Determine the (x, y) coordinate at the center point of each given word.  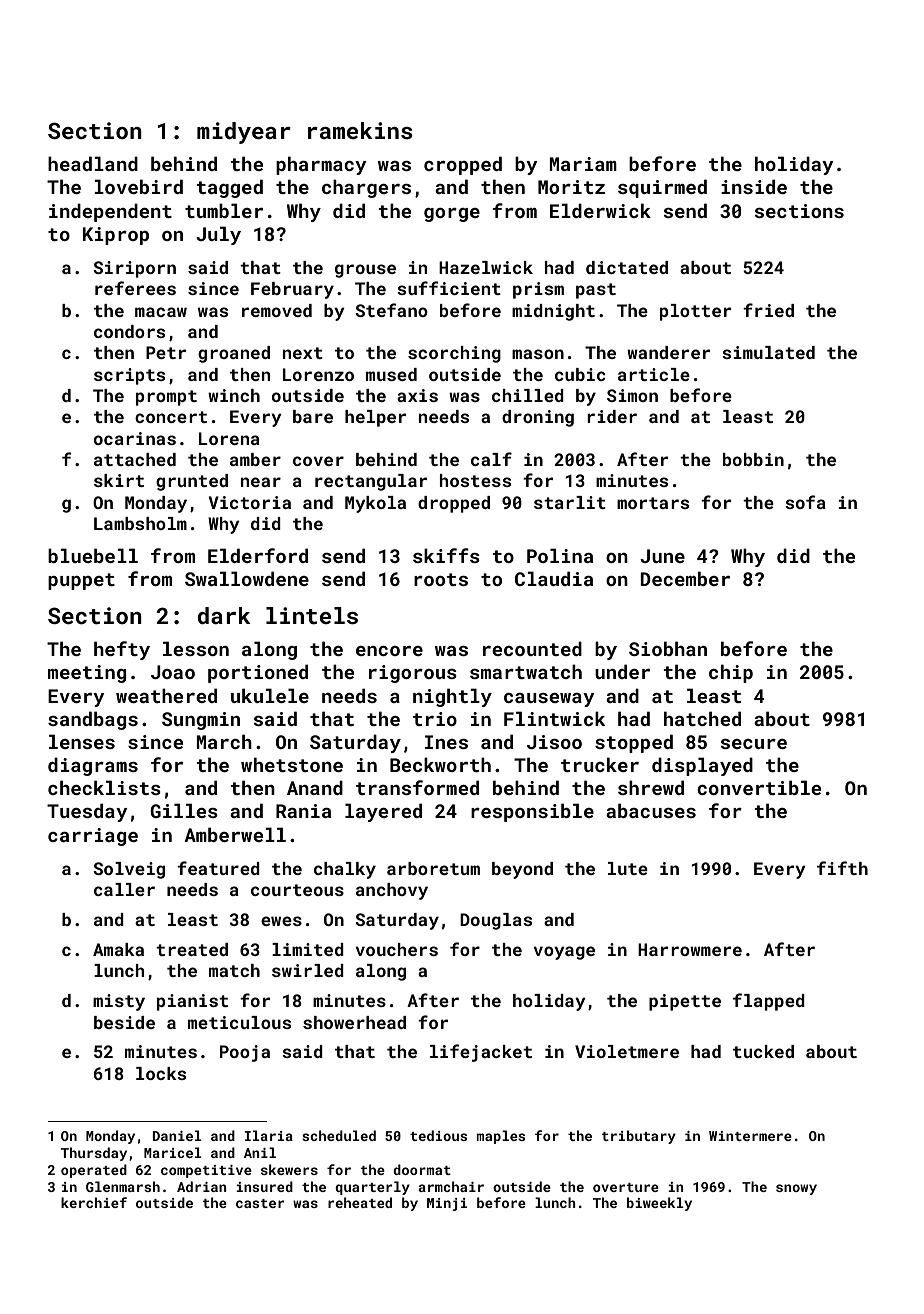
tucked (763, 1051)
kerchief (94, 1202)
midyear (244, 133)
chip (731, 673)
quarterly (372, 1188)
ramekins (360, 130)
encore (389, 651)
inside (754, 186)
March (224, 741)
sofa (805, 502)
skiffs (446, 555)
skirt (119, 480)
